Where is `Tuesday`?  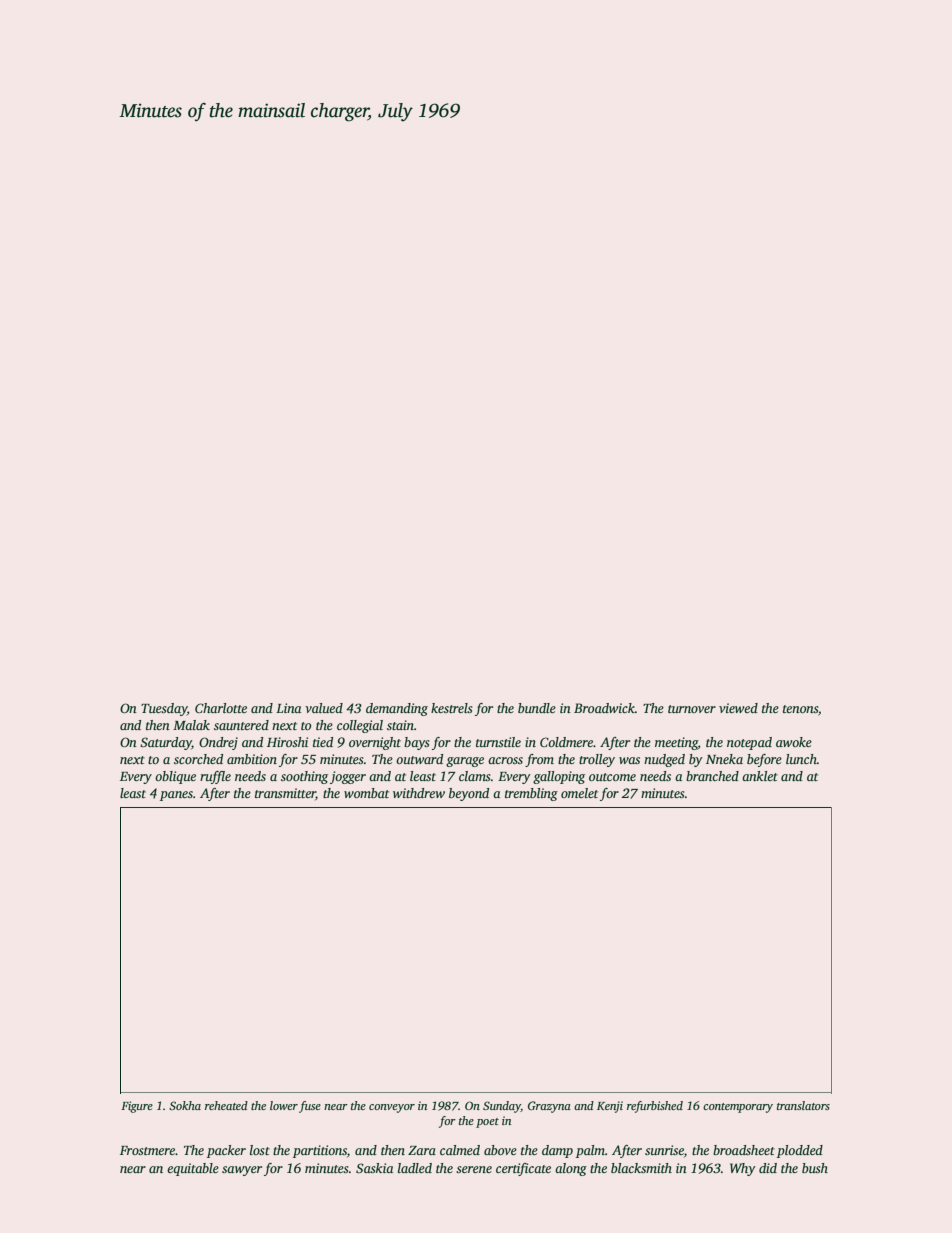 Tuesday is located at coordinates (164, 709).
